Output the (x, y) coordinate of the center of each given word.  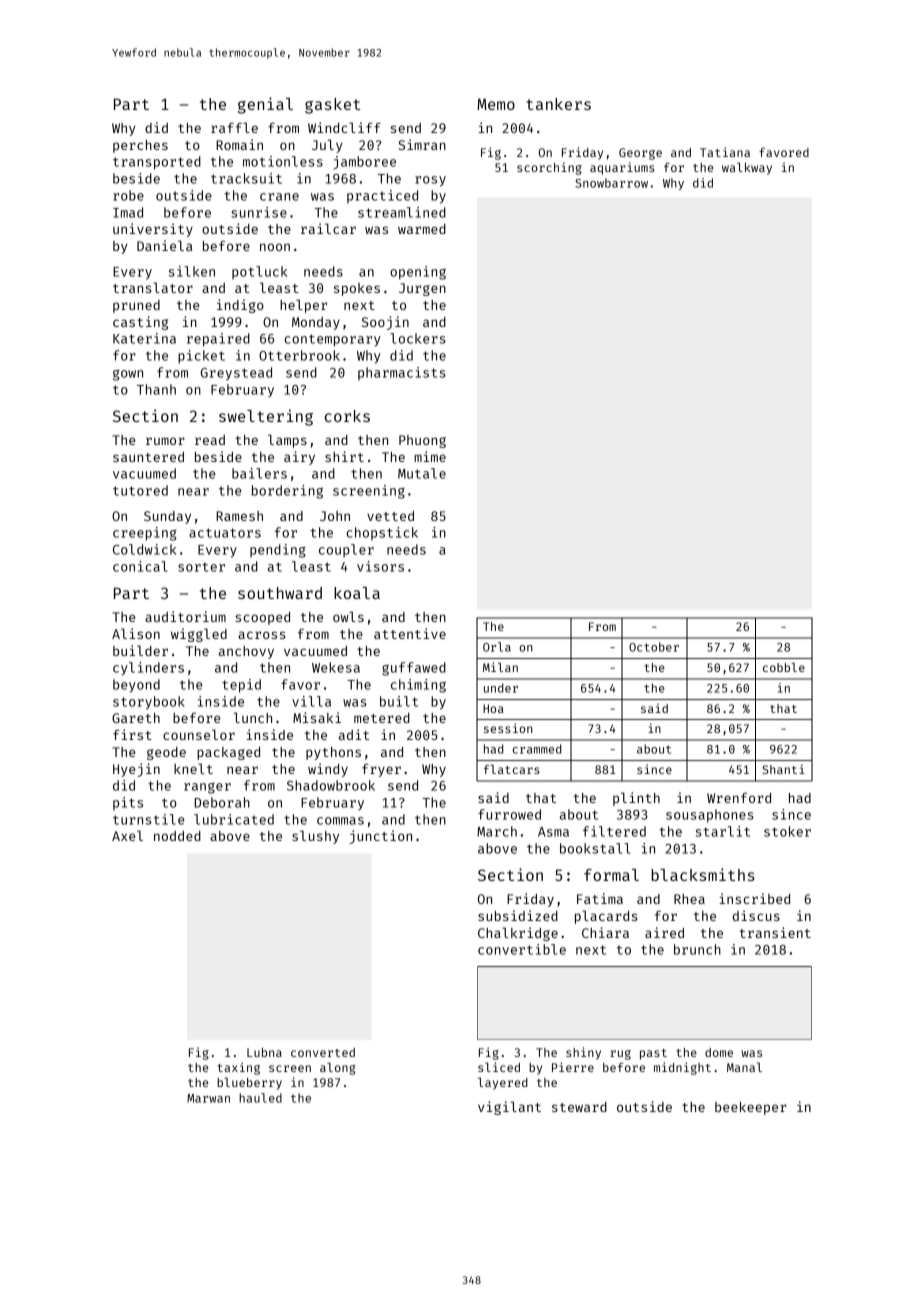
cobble (784, 667)
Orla (497, 647)
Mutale (422, 473)
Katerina (144, 338)
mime (430, 456)
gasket (333, 106)
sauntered (148, 457)
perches (140, 146)
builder (140, 650)
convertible (522, 949)
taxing (238, 1068)
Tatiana (725, 152)
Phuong (422, 441)
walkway (747, 168)
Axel (127, 835)
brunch (697, 949)
